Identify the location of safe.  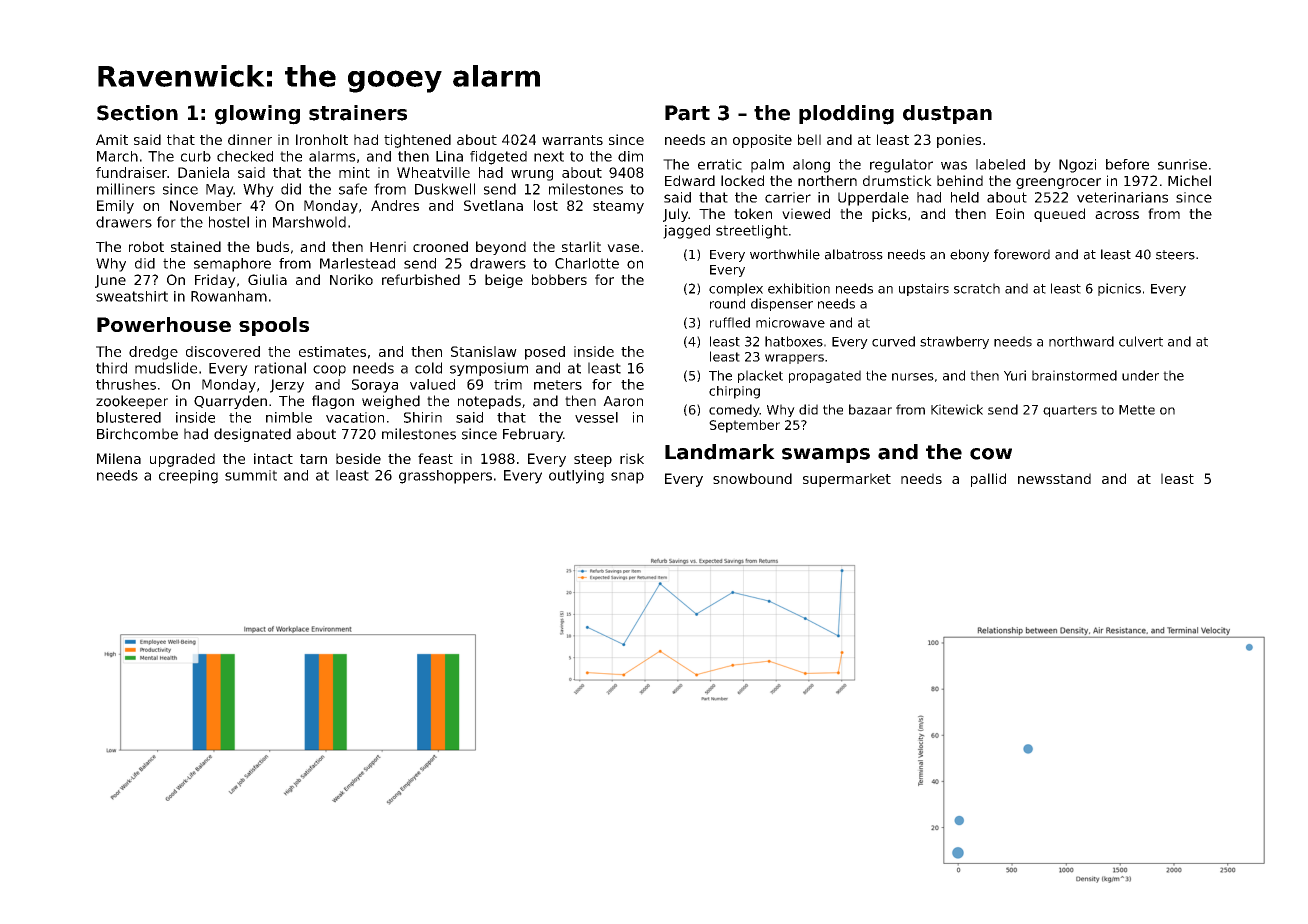
(353, 189).
